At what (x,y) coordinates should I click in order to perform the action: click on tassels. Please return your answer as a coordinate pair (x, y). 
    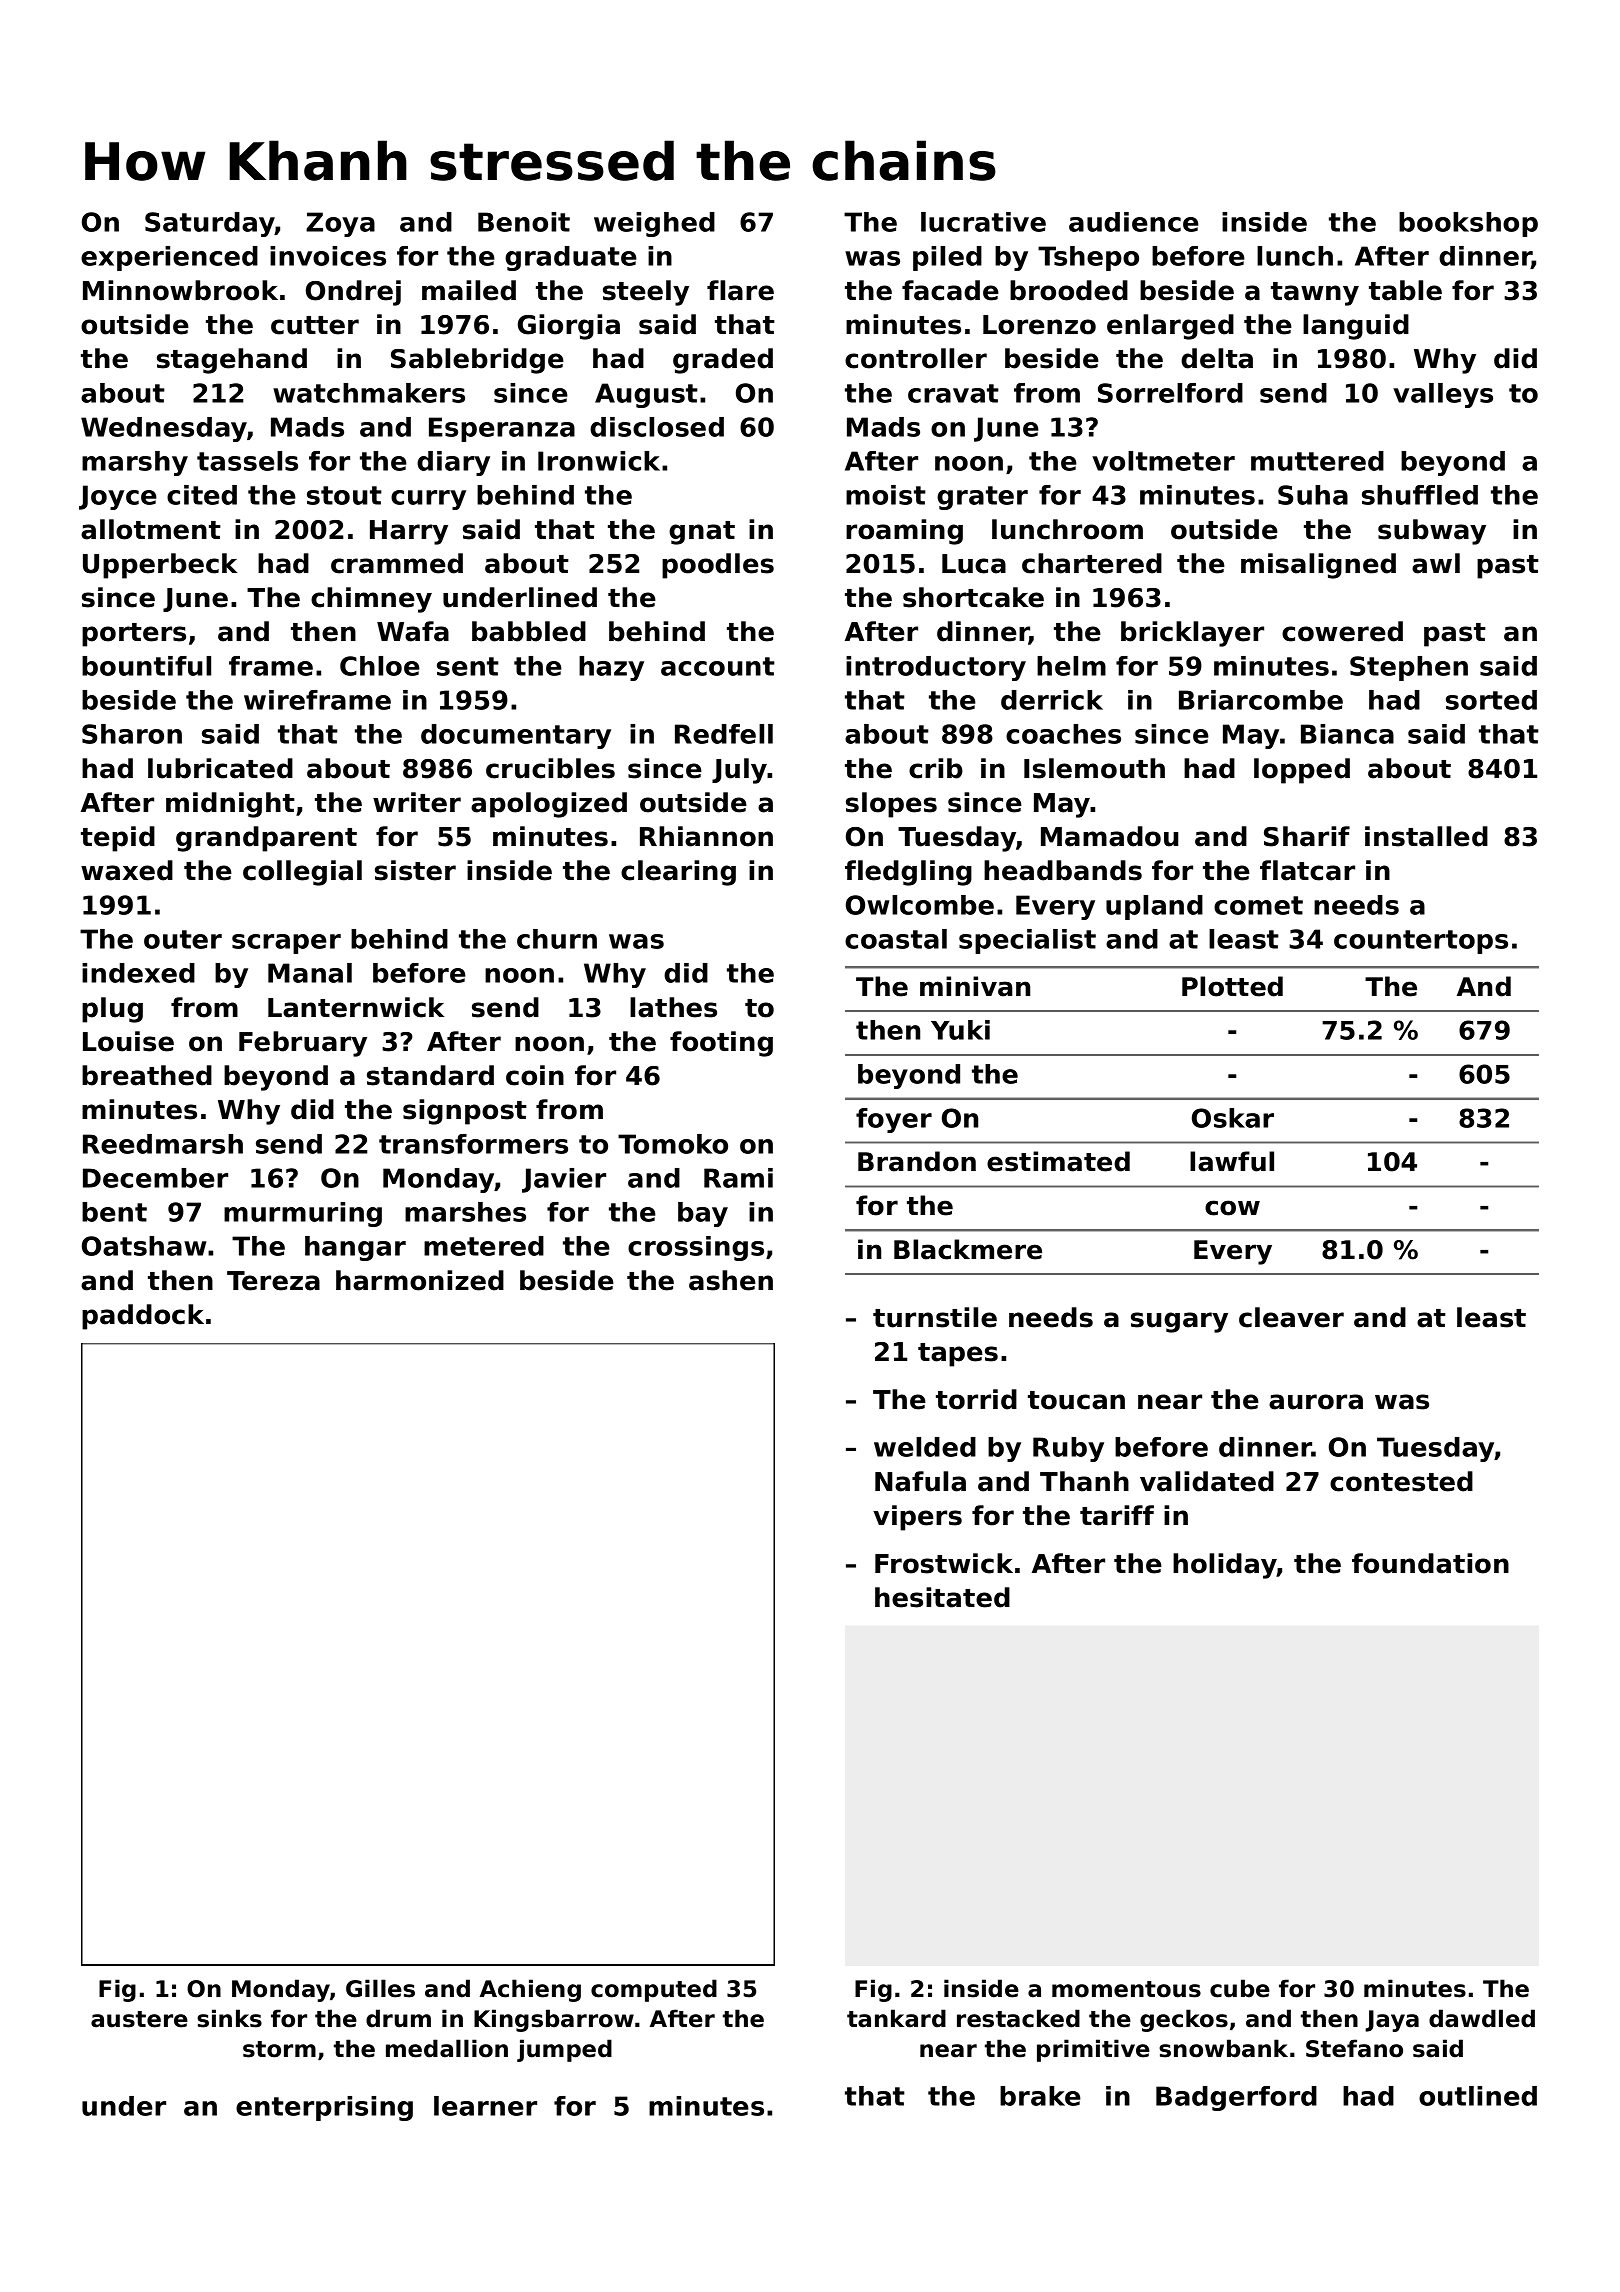
    Looking at the image, I should click on (247, 461).
